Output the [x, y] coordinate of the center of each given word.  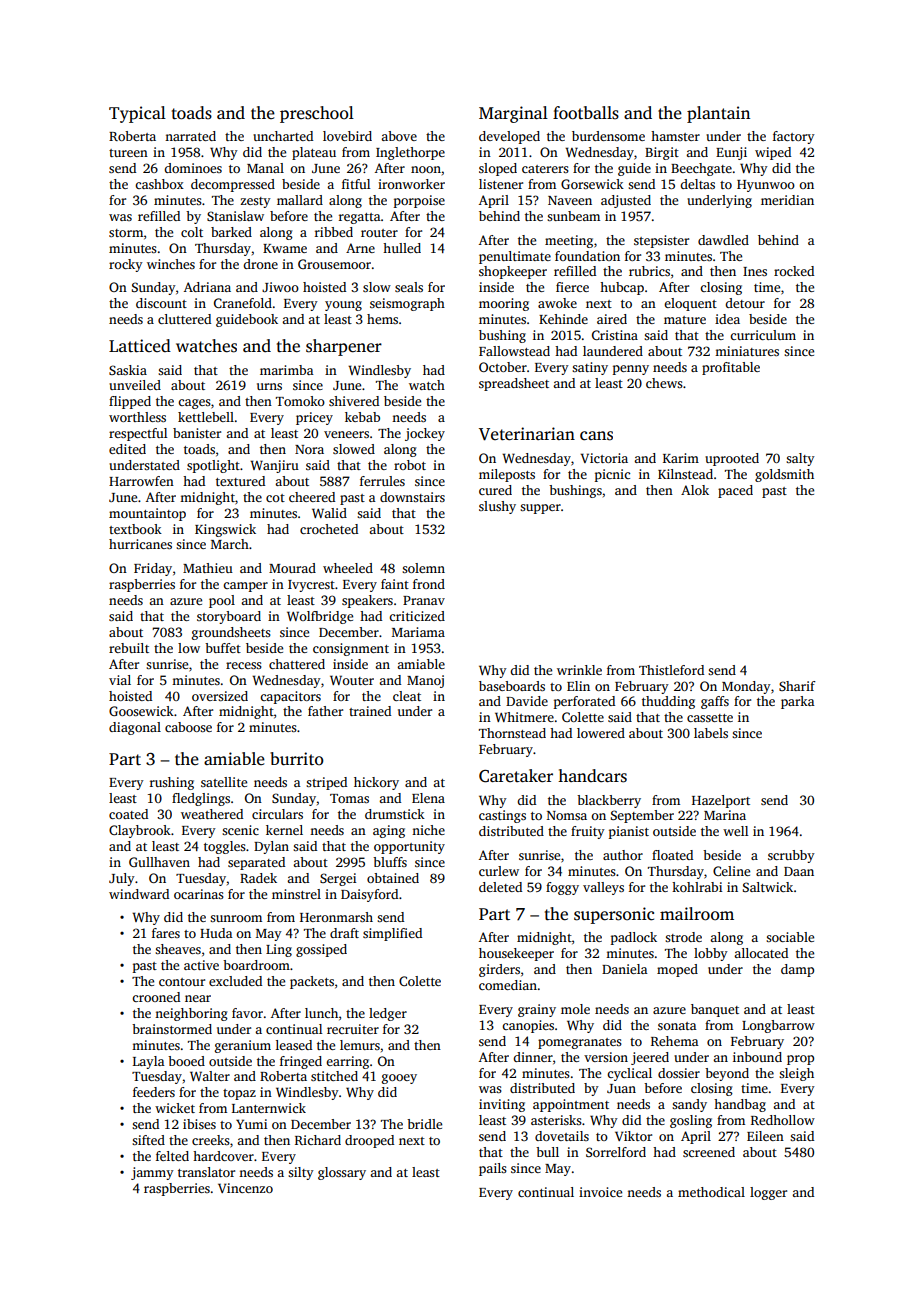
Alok [695, 490]
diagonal [135, 728]
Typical [137, 114]
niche [428, 830]
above [399, 136]
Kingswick [225, 530]
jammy [152, 1173]
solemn [423, 568]
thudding [668, 702]
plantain [718, 114]
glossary [342, 1173]
